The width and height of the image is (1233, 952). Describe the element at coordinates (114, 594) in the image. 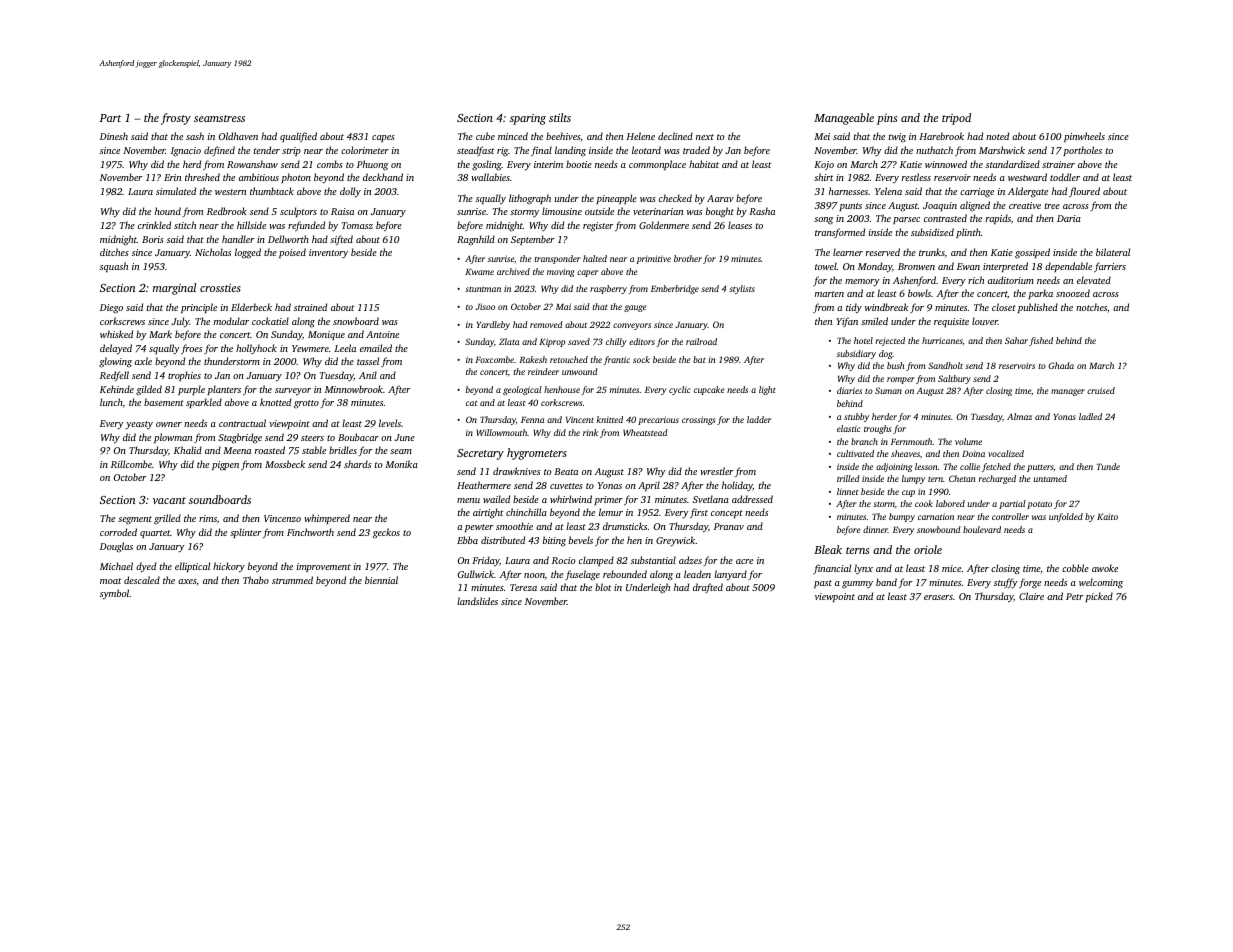

I see `symbol` at that location.
